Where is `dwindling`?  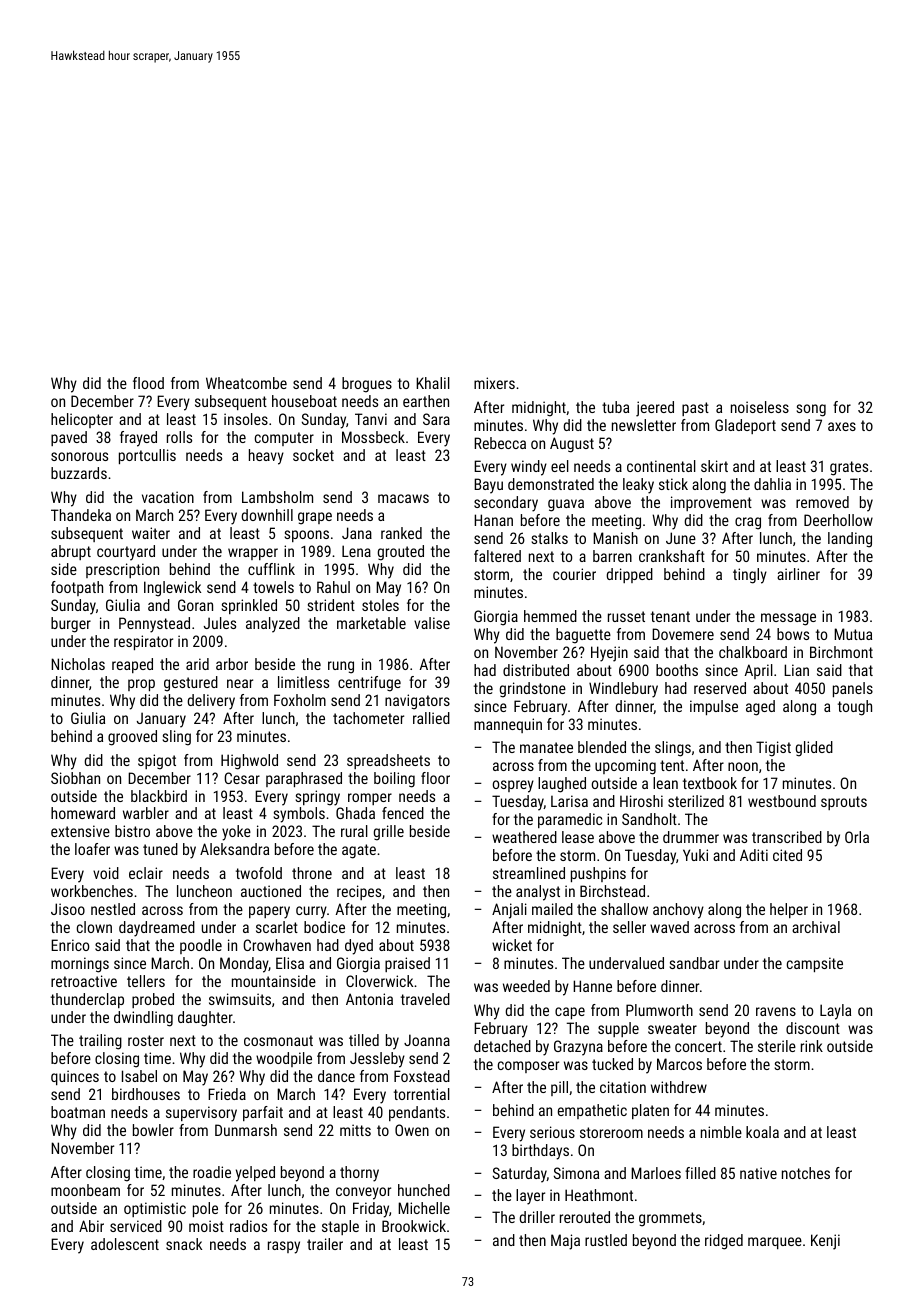
dwindling is located at coordinates (143, 1019).
